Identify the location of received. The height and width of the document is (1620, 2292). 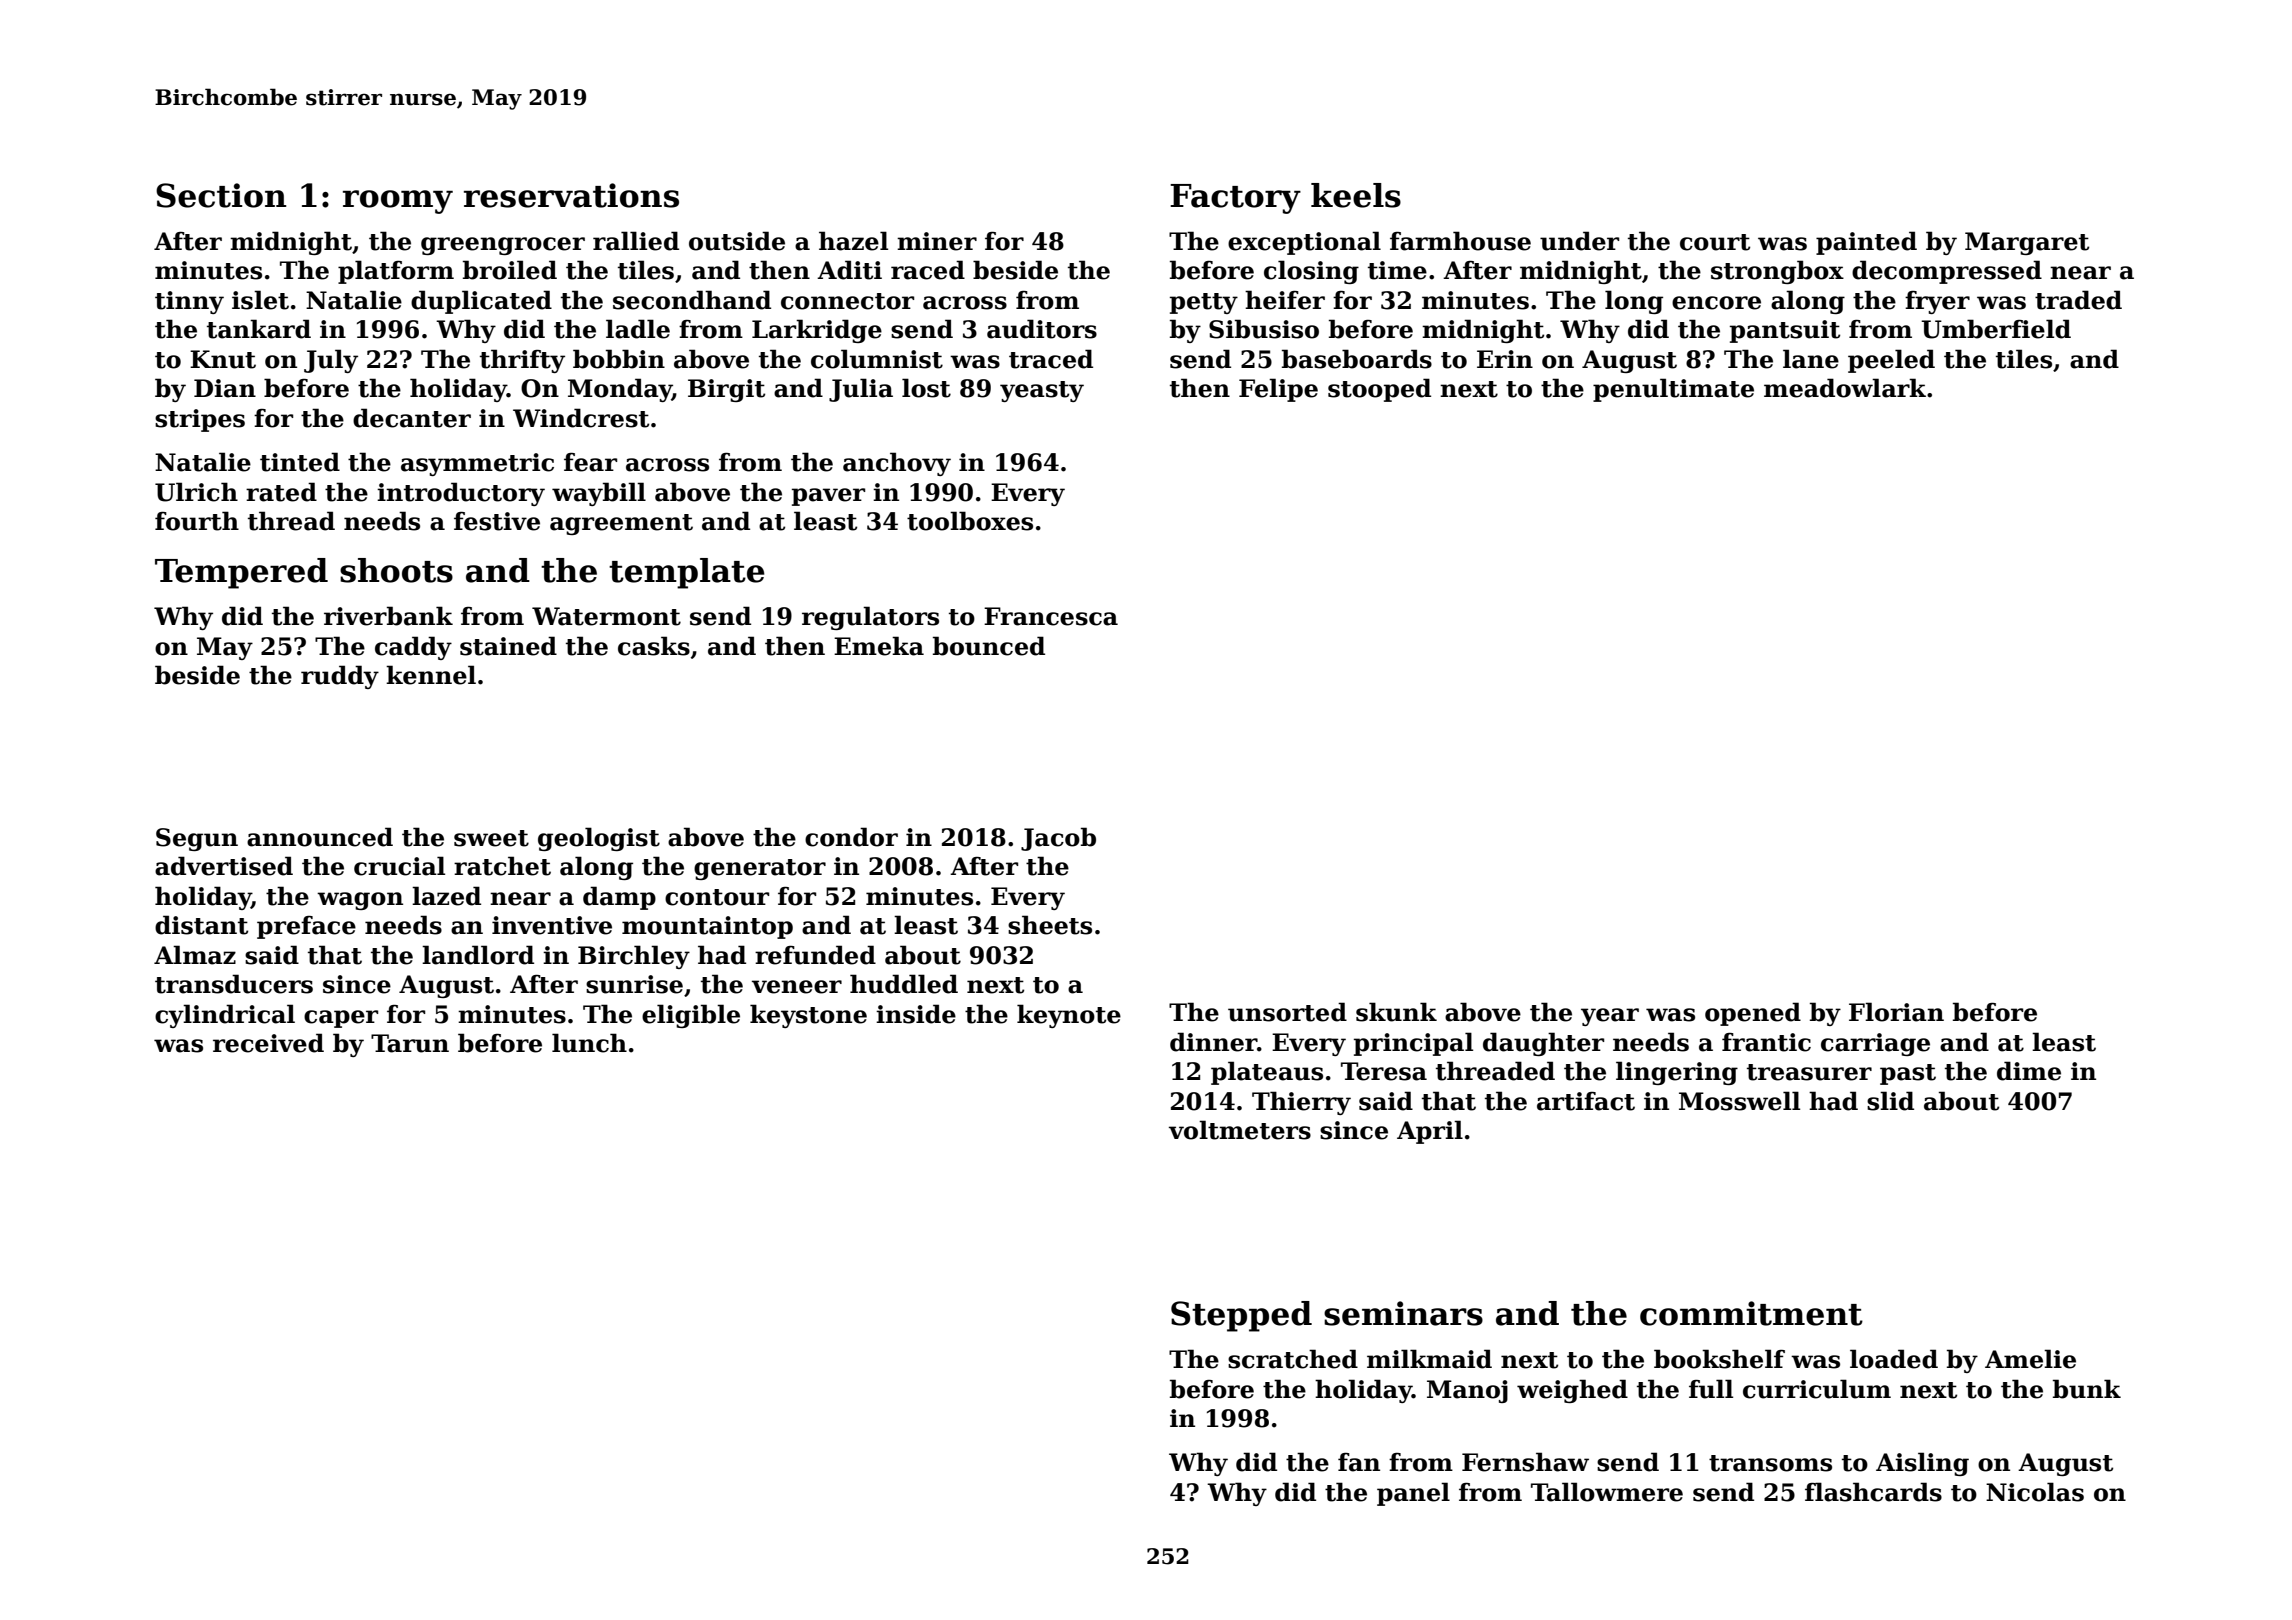
(268, 1043).
